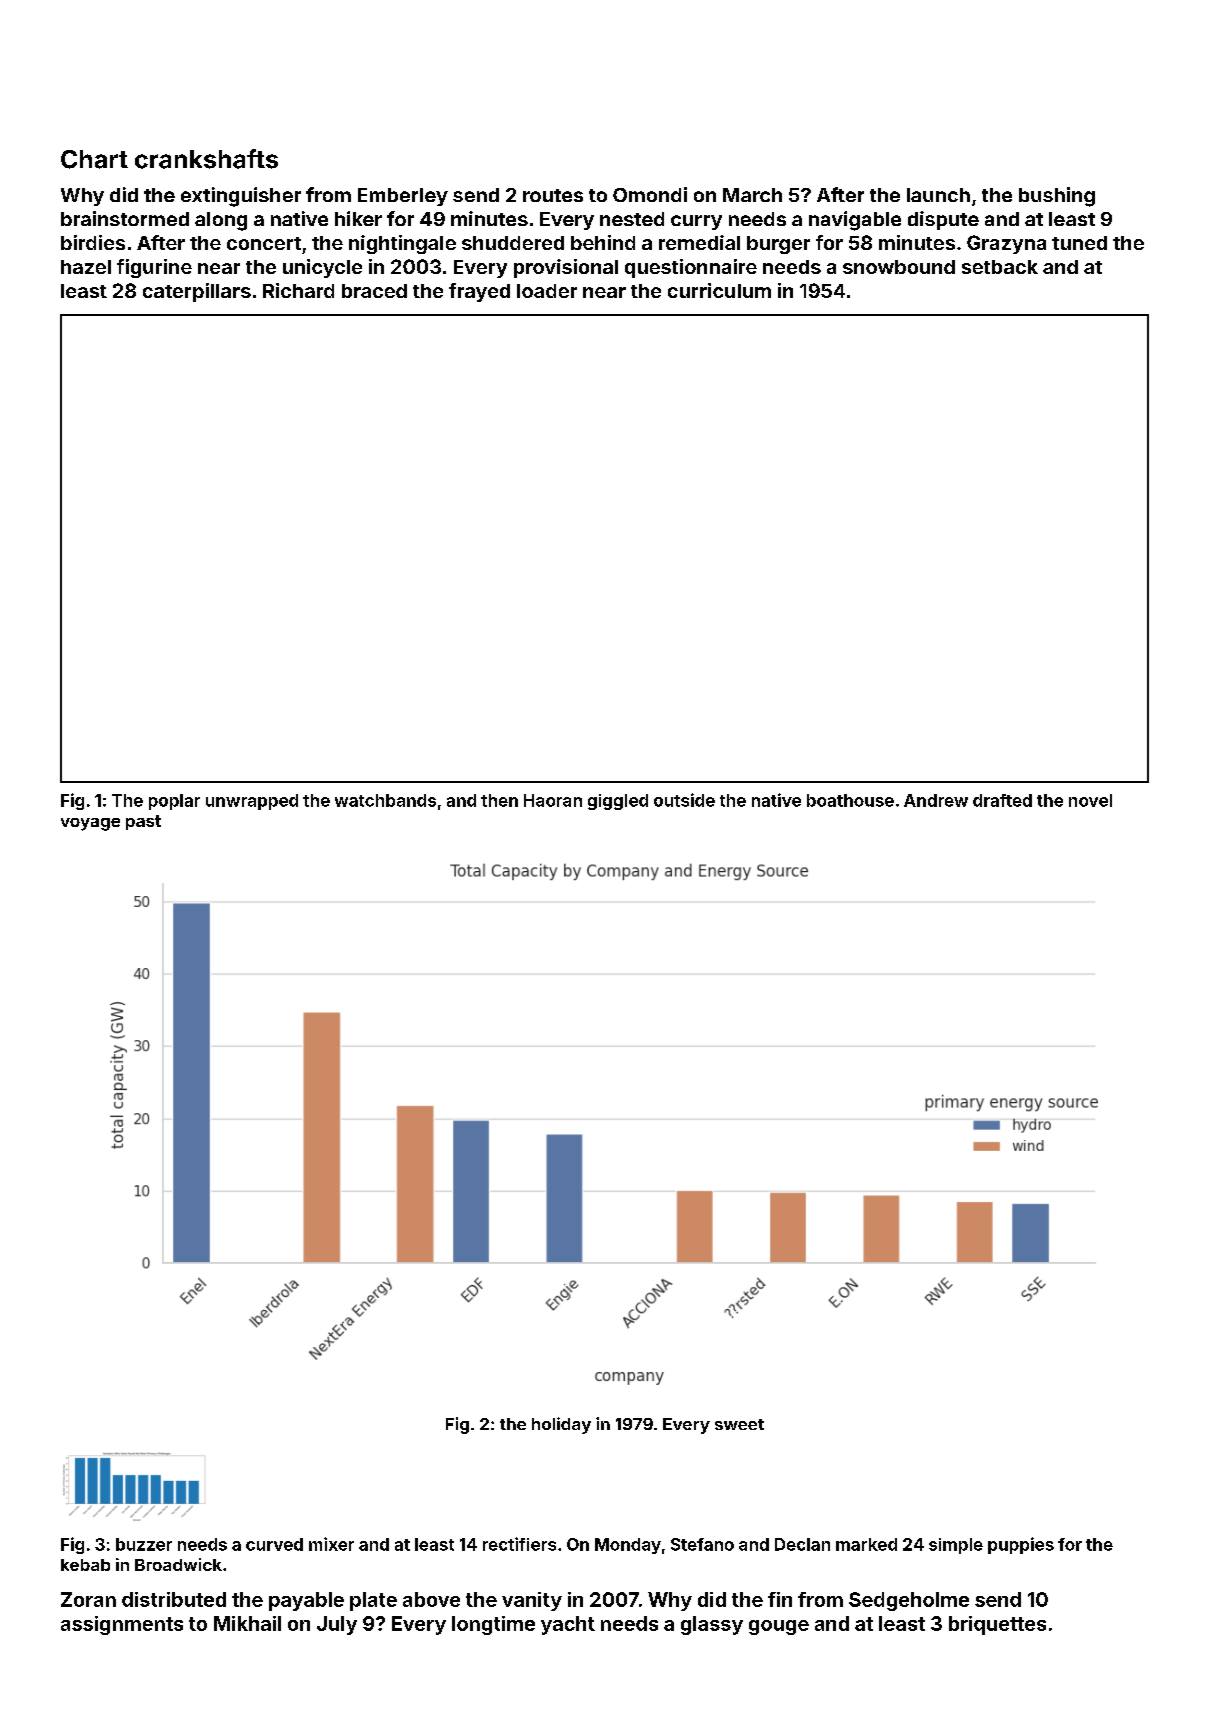 This screenshot has height=1710, width=1209. Describe the element at coordinates (938, 195) in the screenshot. I see `launch` at that location.
